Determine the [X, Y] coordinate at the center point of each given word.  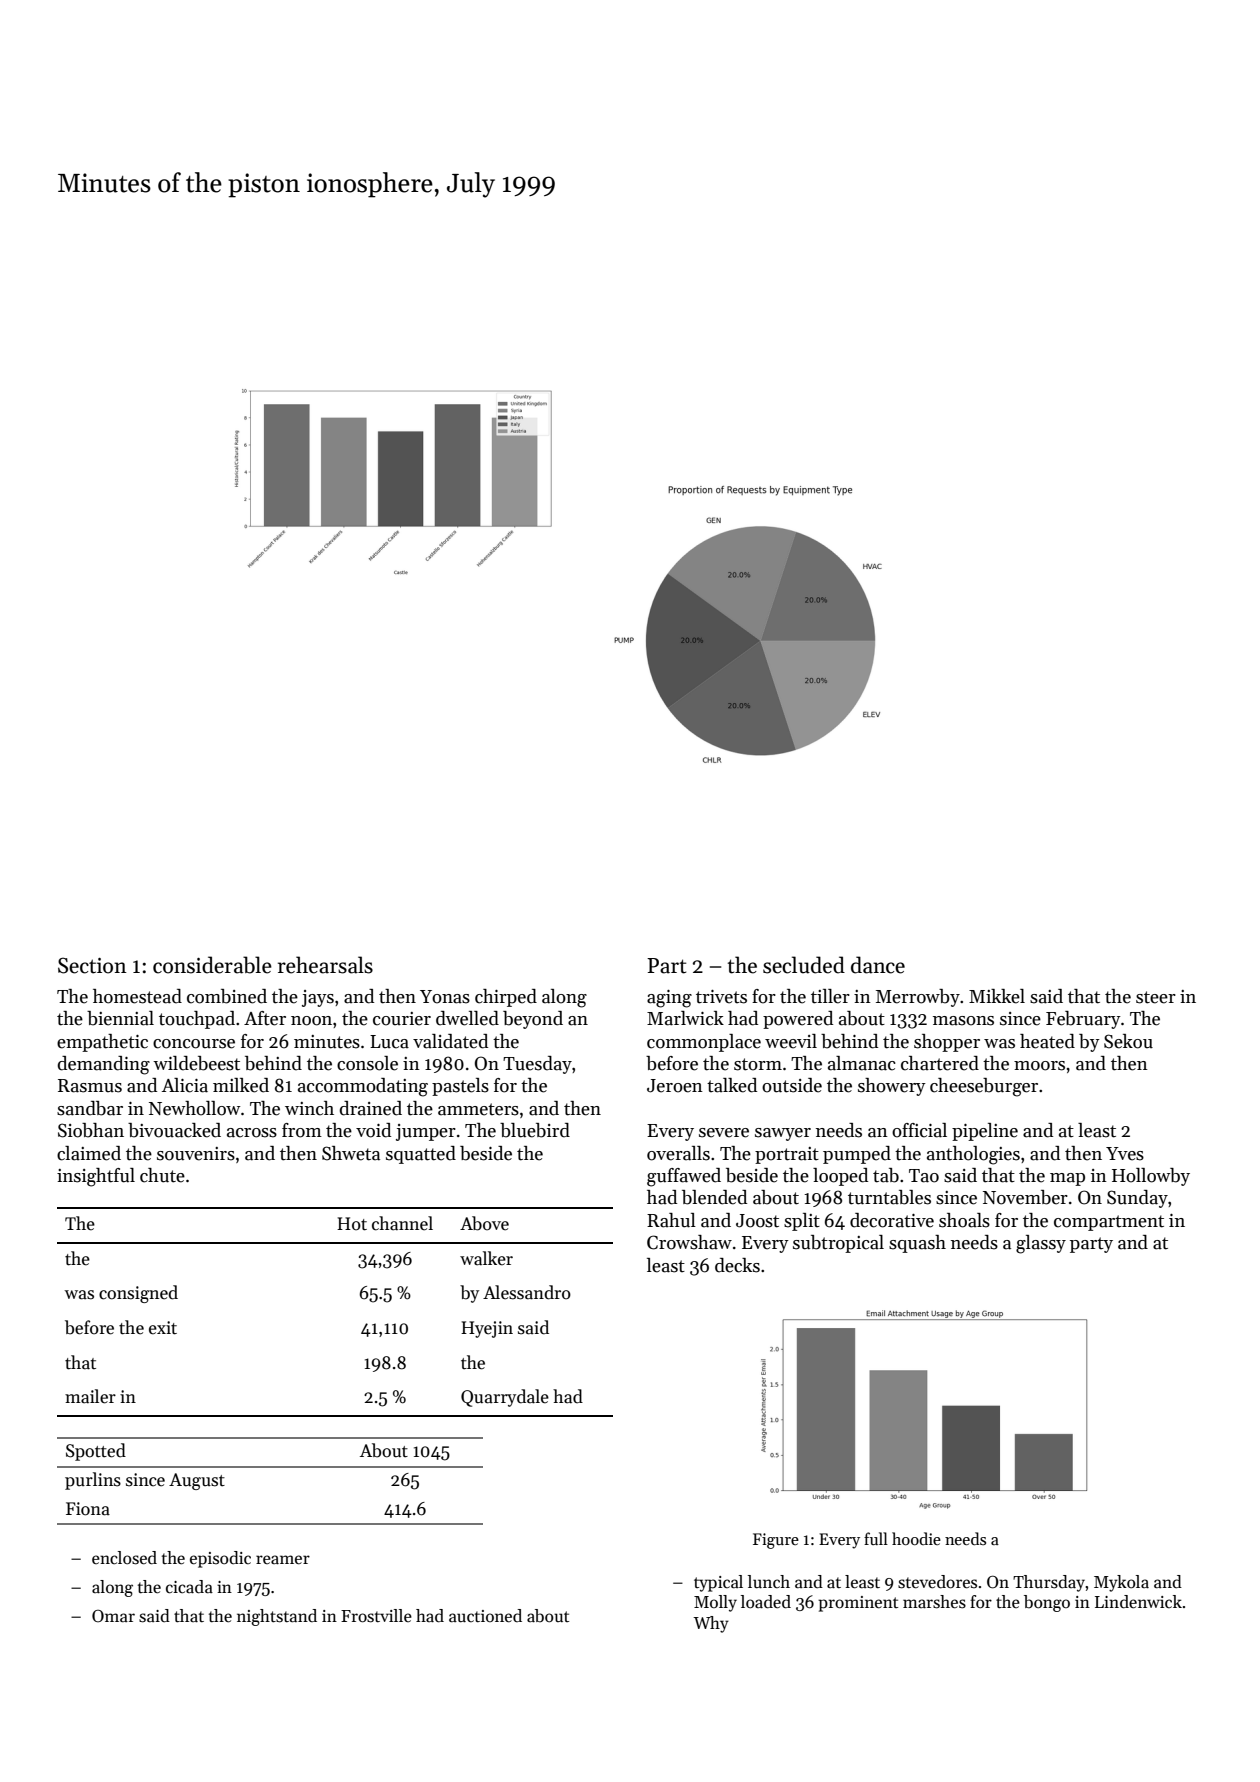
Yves [1125, 1154]
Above [484, 1223]
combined [227, 996]
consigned [138, 1294]
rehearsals [325, 965]
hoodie [916, 1538]
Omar [113, 1616]
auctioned [485, 1616]
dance [878, 965]
